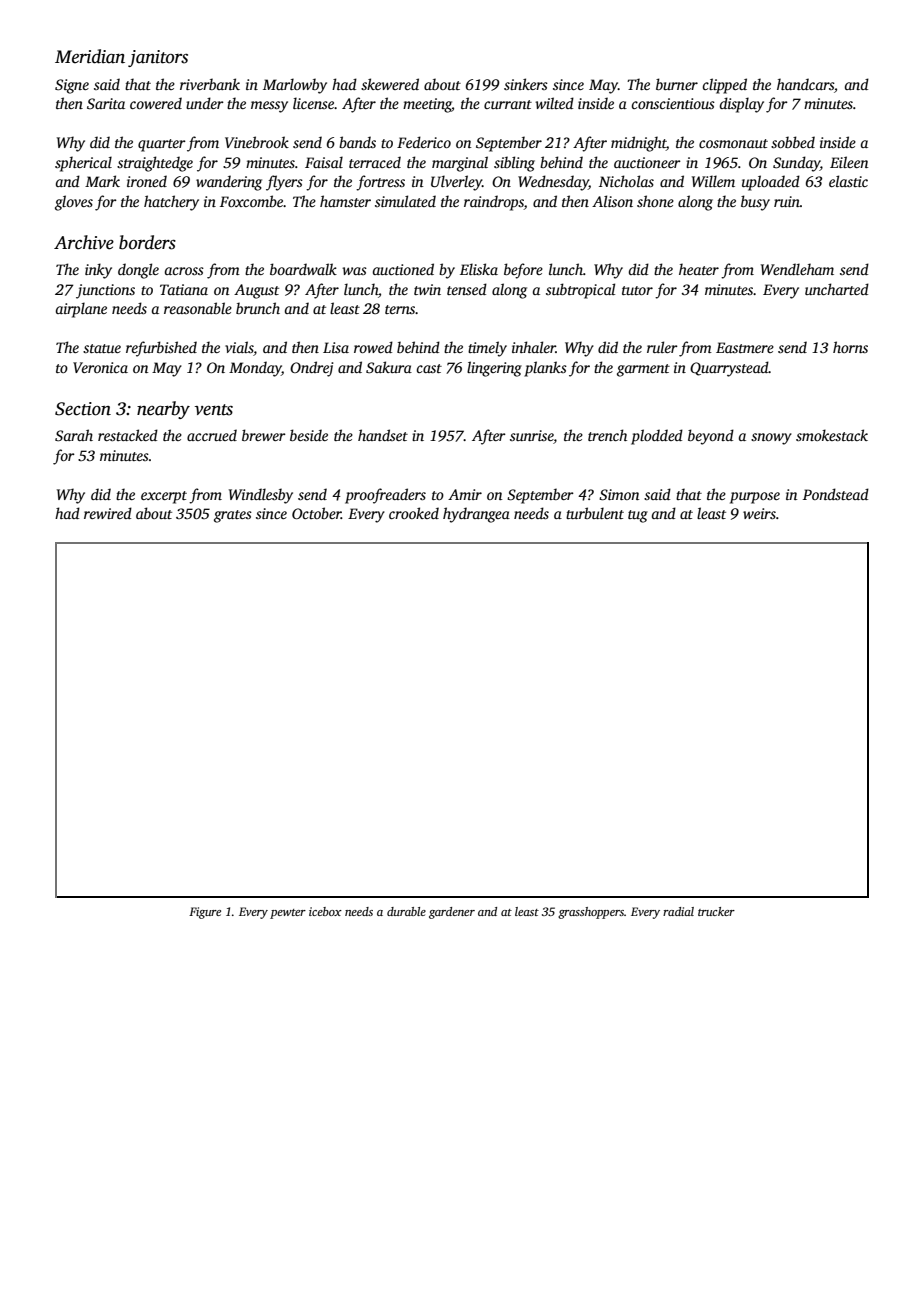 The image size is (924, 1314). I want to click on rewired, so click(108, 513).
